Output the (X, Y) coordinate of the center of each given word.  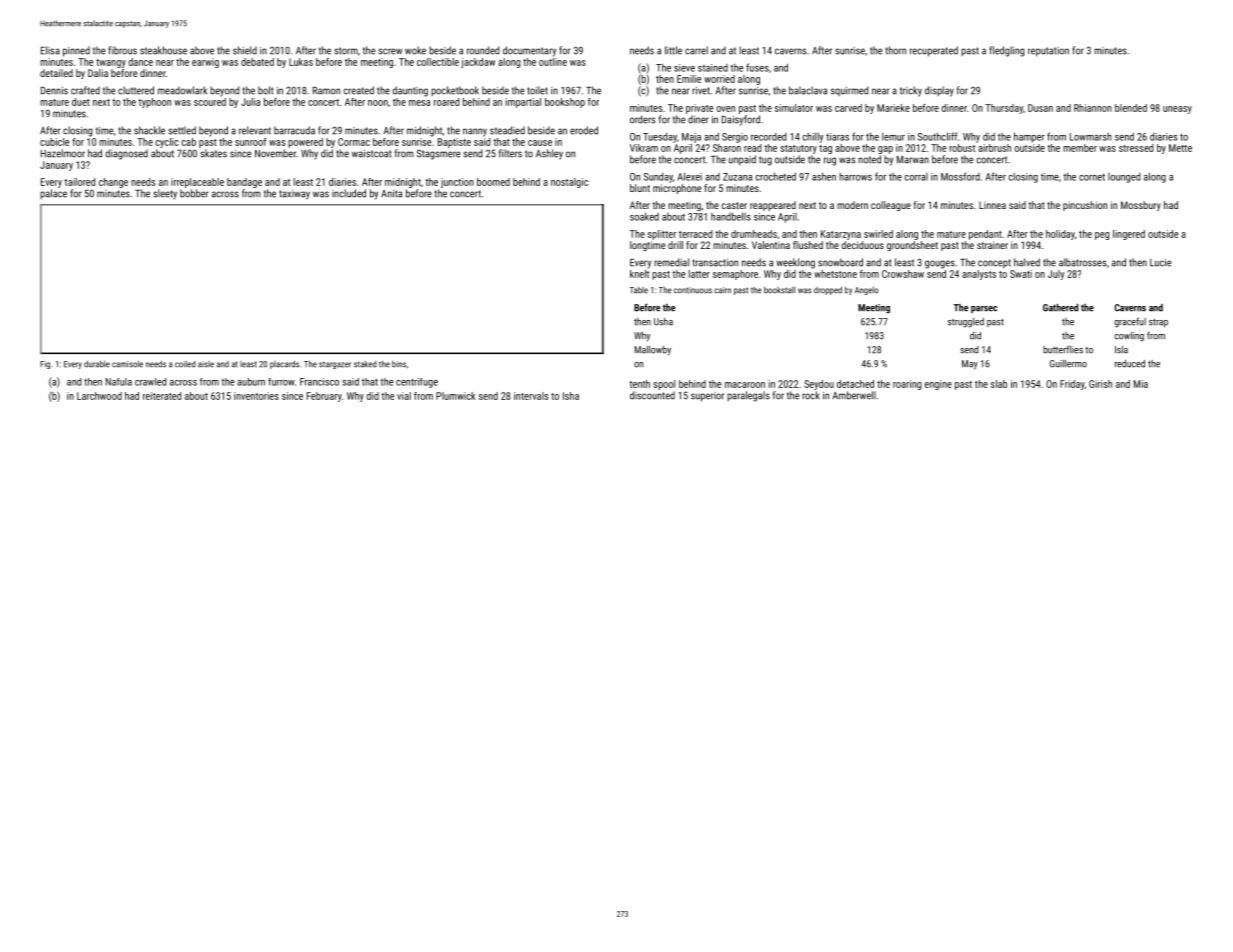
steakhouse (163, 50)
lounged (1124, 178)
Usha (663, 322)
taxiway (294, 195)
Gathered (1060, 308)
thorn (895, 50)
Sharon (727, 148)
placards (284, 364)
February (324, 397)
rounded (483, 50)
